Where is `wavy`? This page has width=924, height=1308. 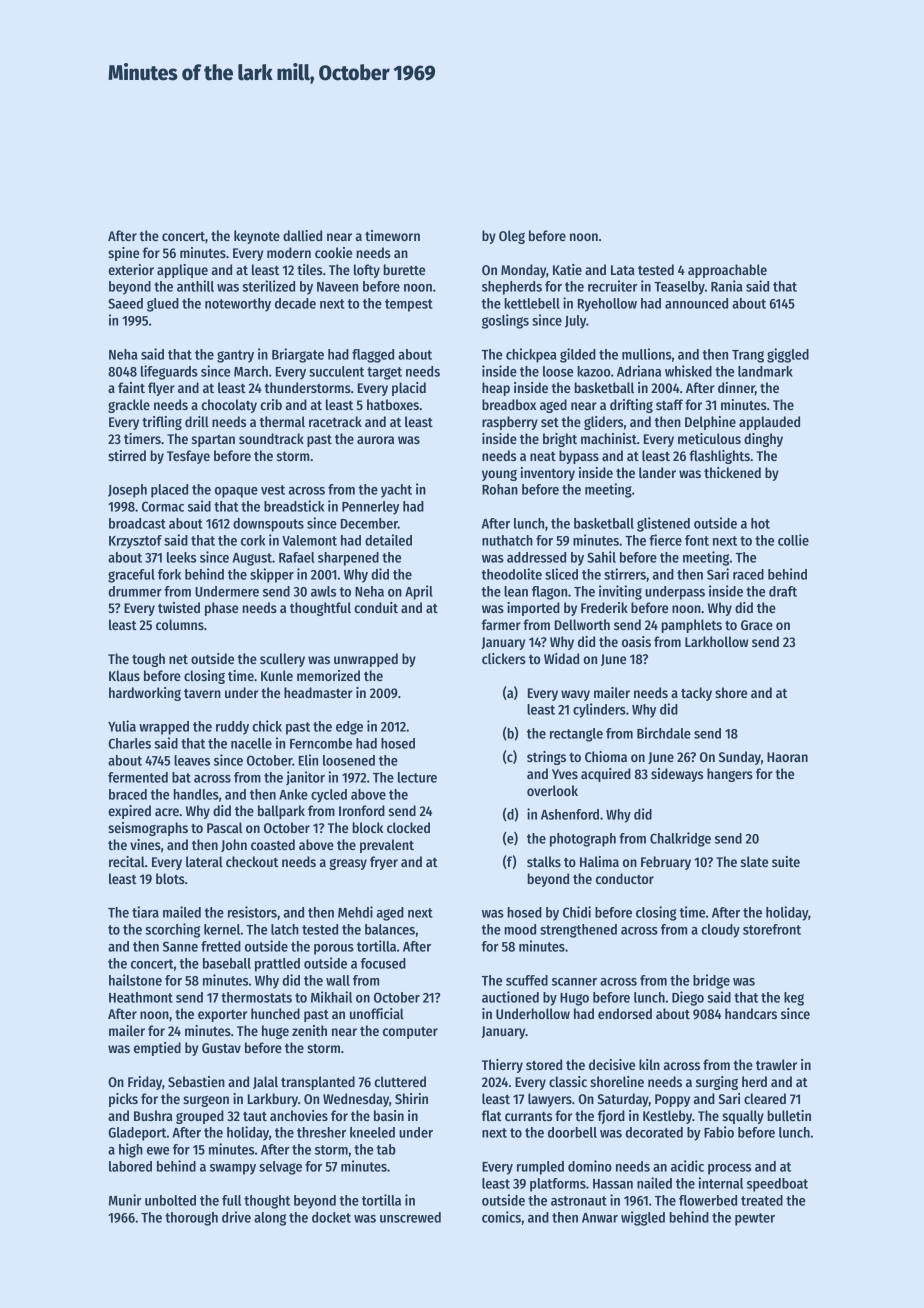
wavy is located at coordinates (575, 695).
